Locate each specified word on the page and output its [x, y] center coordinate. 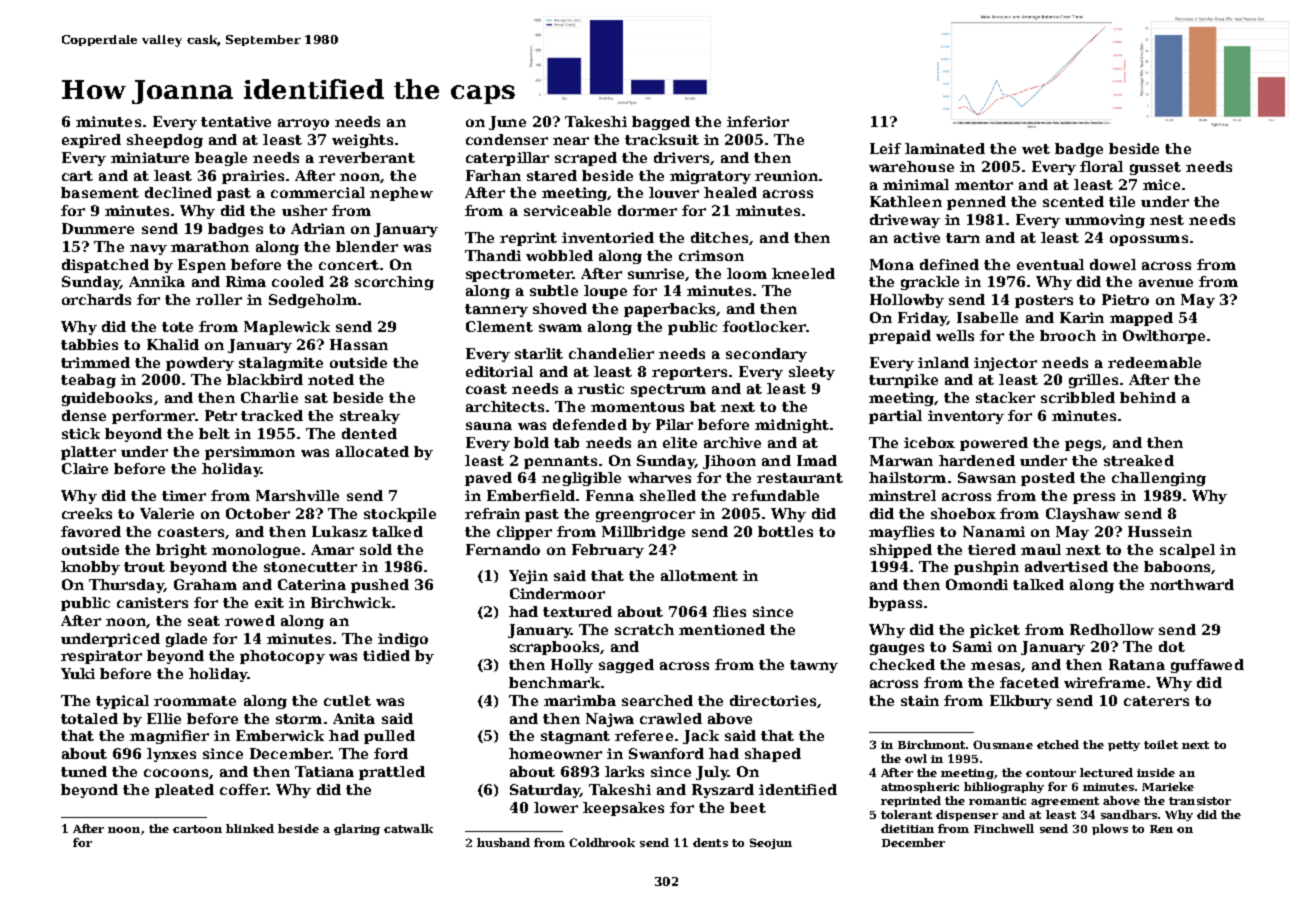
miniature [150, 157]
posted [1048, 479]
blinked [250, 828]
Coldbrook [602, 842]
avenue [1166, 283]
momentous [637, 407]
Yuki [78, 673]
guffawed [1207, 666]
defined [949, 264]
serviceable [567, 210]
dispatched [105, 266]
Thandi [493, 255]
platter [88, 453]
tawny [814, 666]
